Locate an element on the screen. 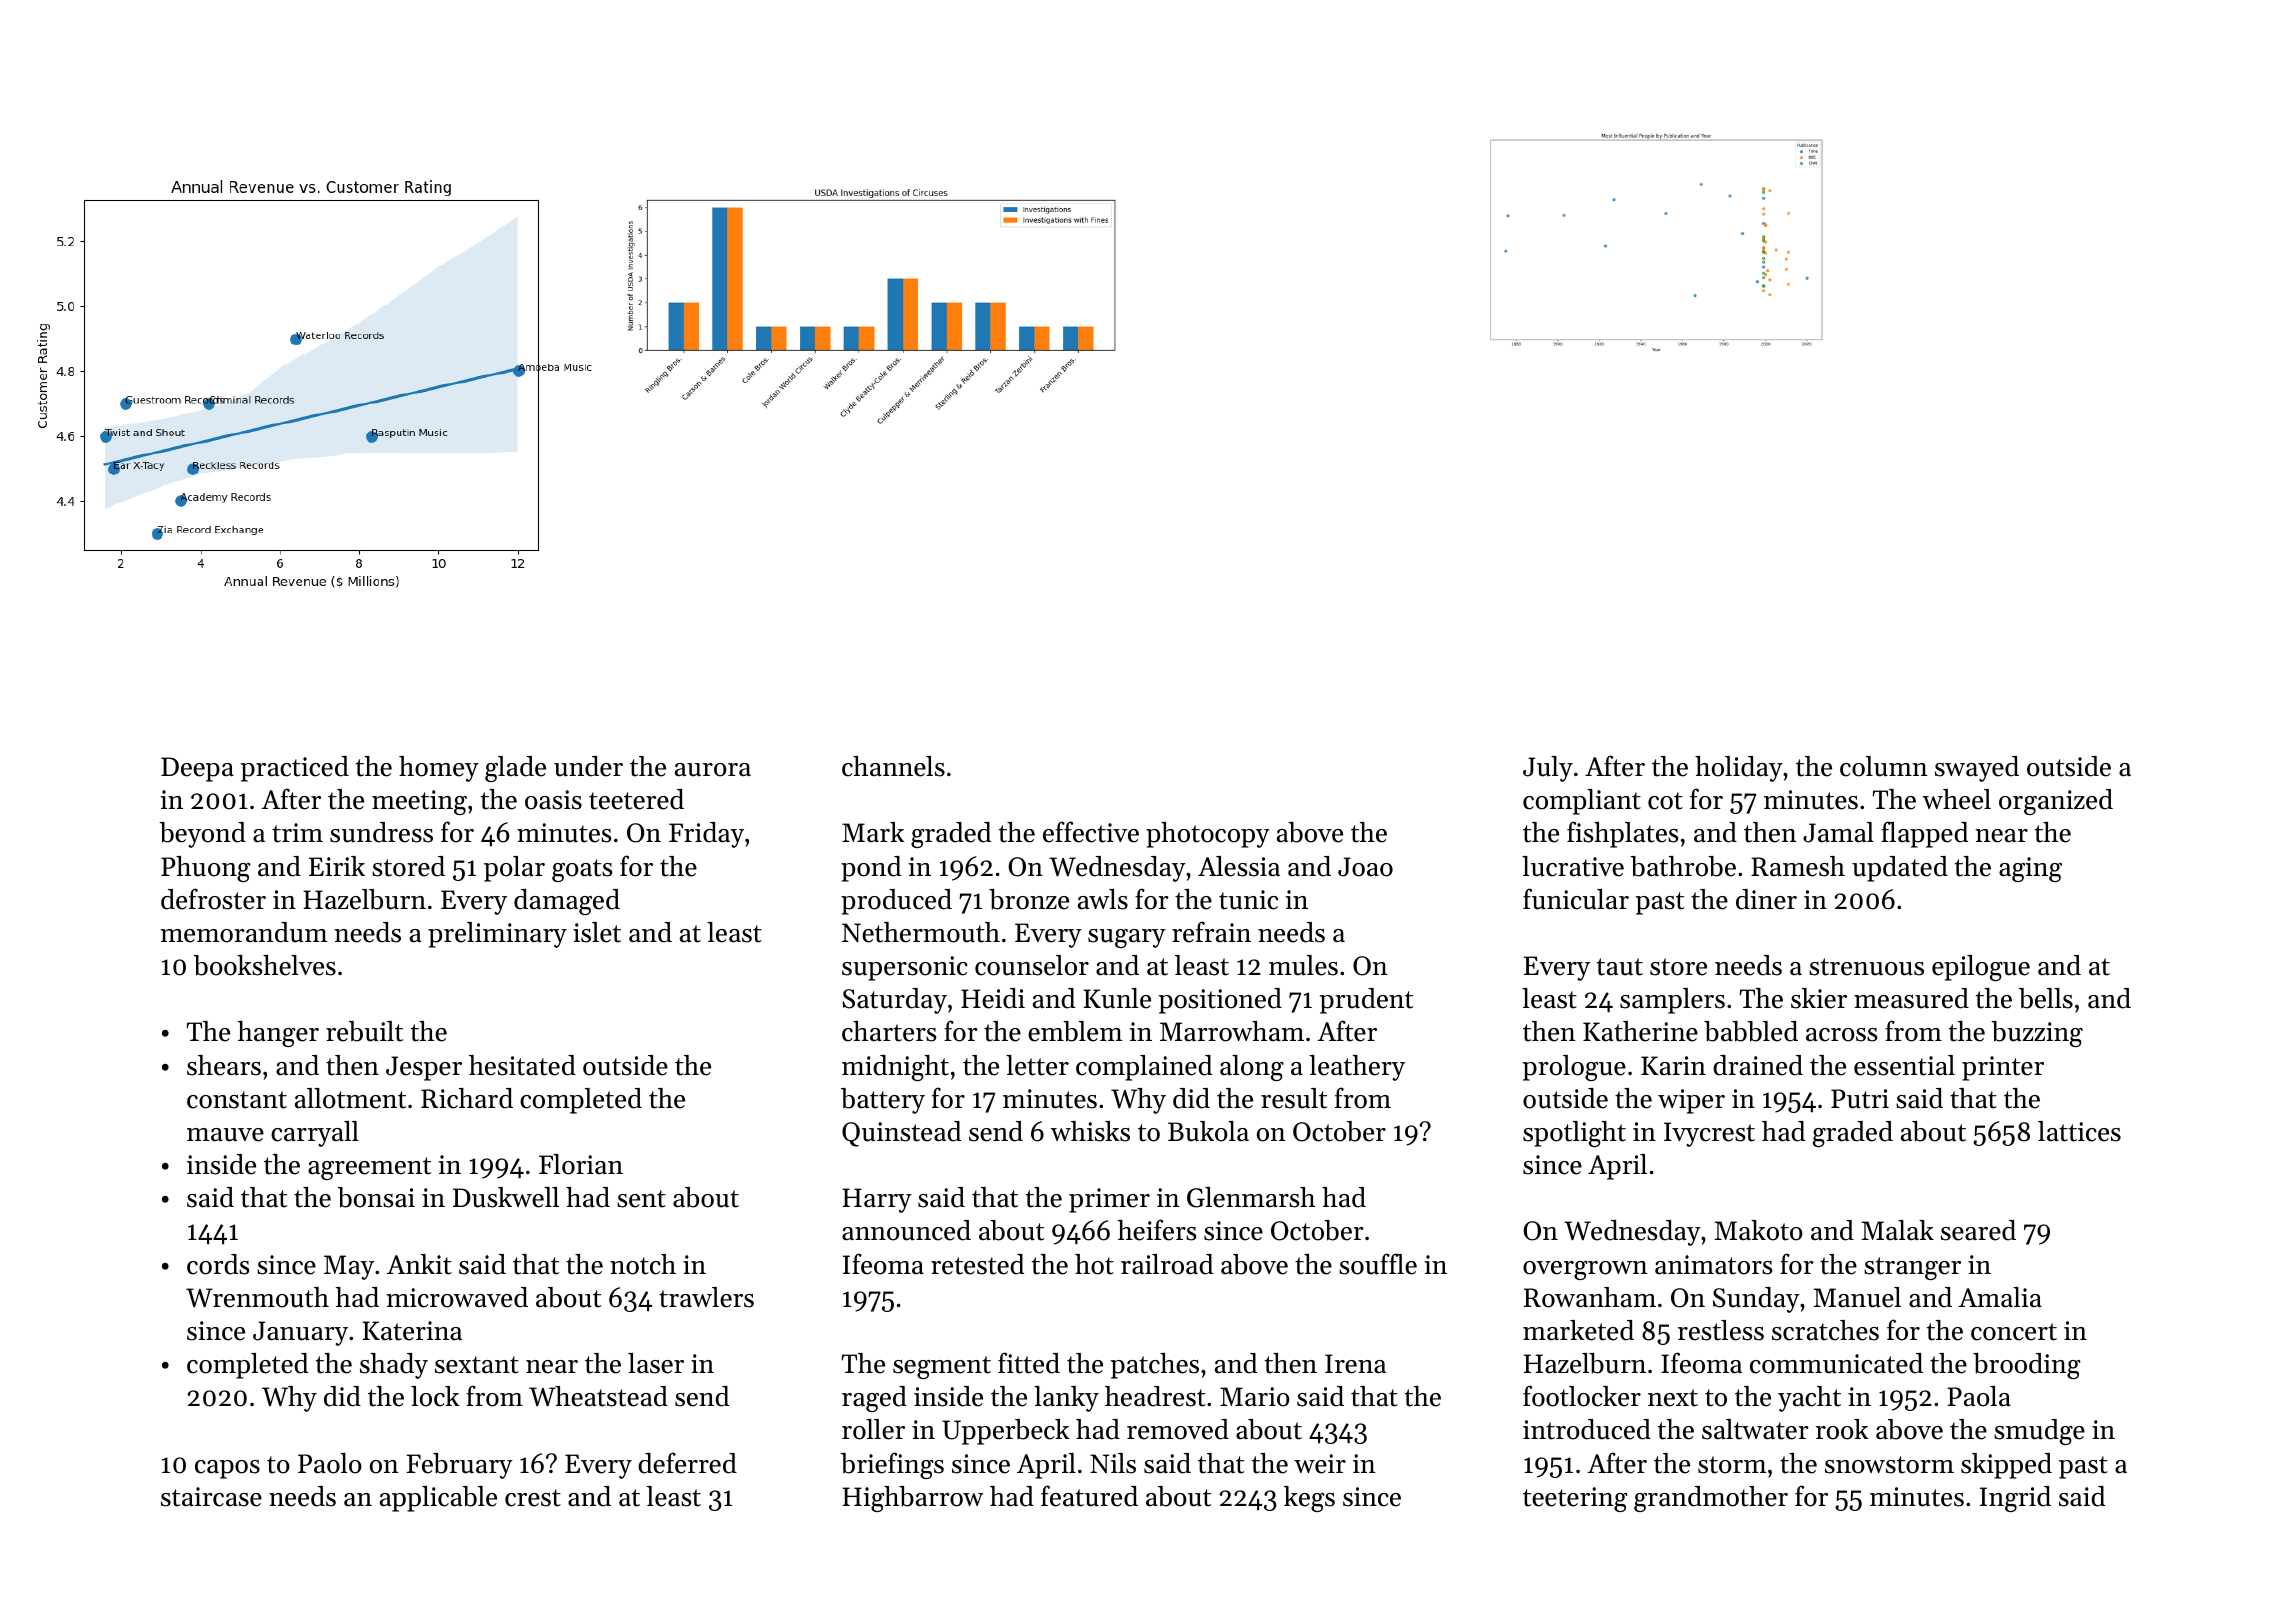 The image size is (2292, 1620). segment is located at coordinates (942, 1367).
